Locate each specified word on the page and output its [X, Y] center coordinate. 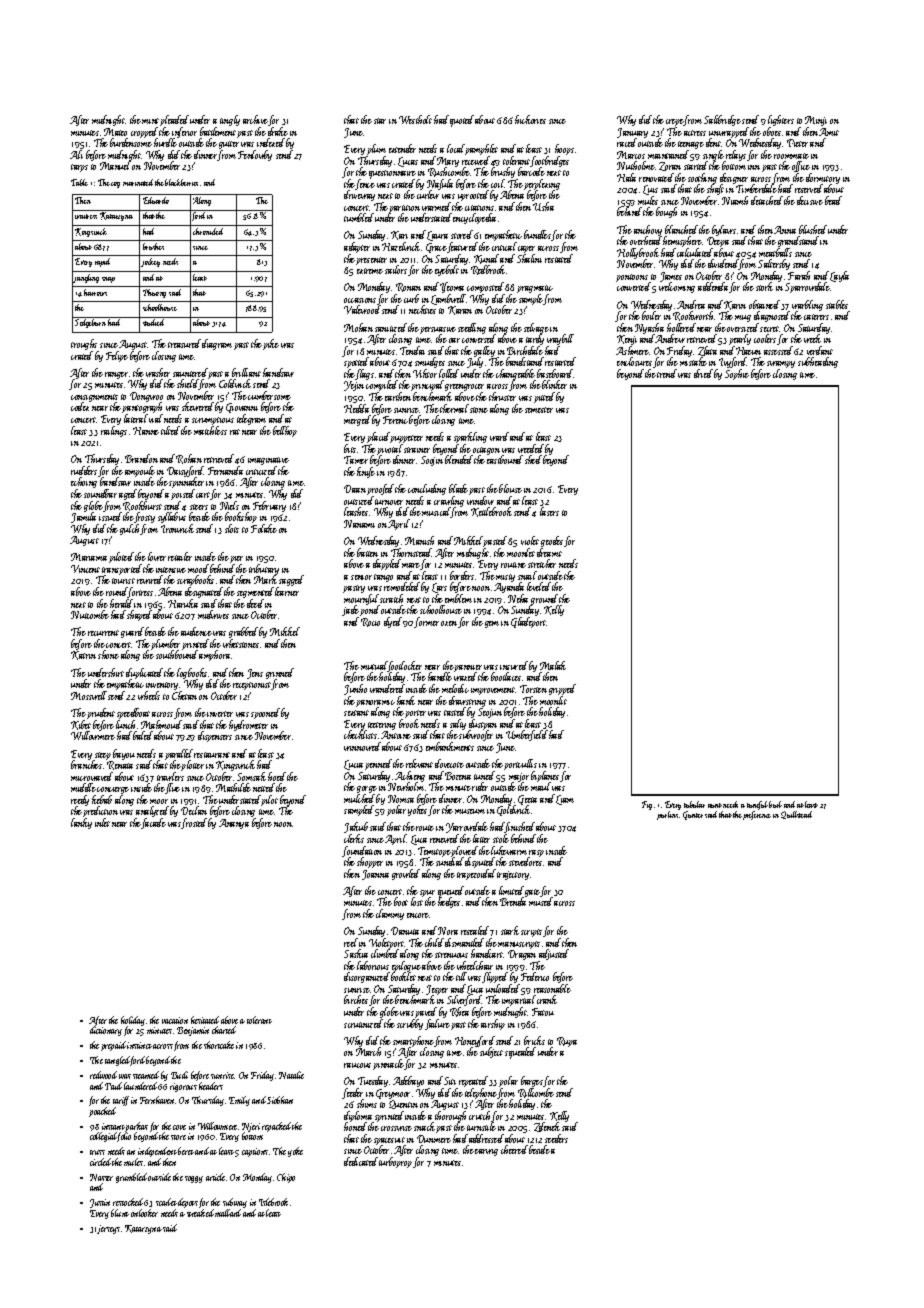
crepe [675, 122]
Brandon [141, 458]
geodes [552, 541]
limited [511, 890]
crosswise [396, 1128]
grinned [280, 674]
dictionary [106, 1031]
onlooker [144, 1213]
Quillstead [796, 815]
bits [350, 448]
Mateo [115, 132]
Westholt [415, 119]
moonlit [553, 700]
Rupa [567, 1042]
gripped [562, 689]
